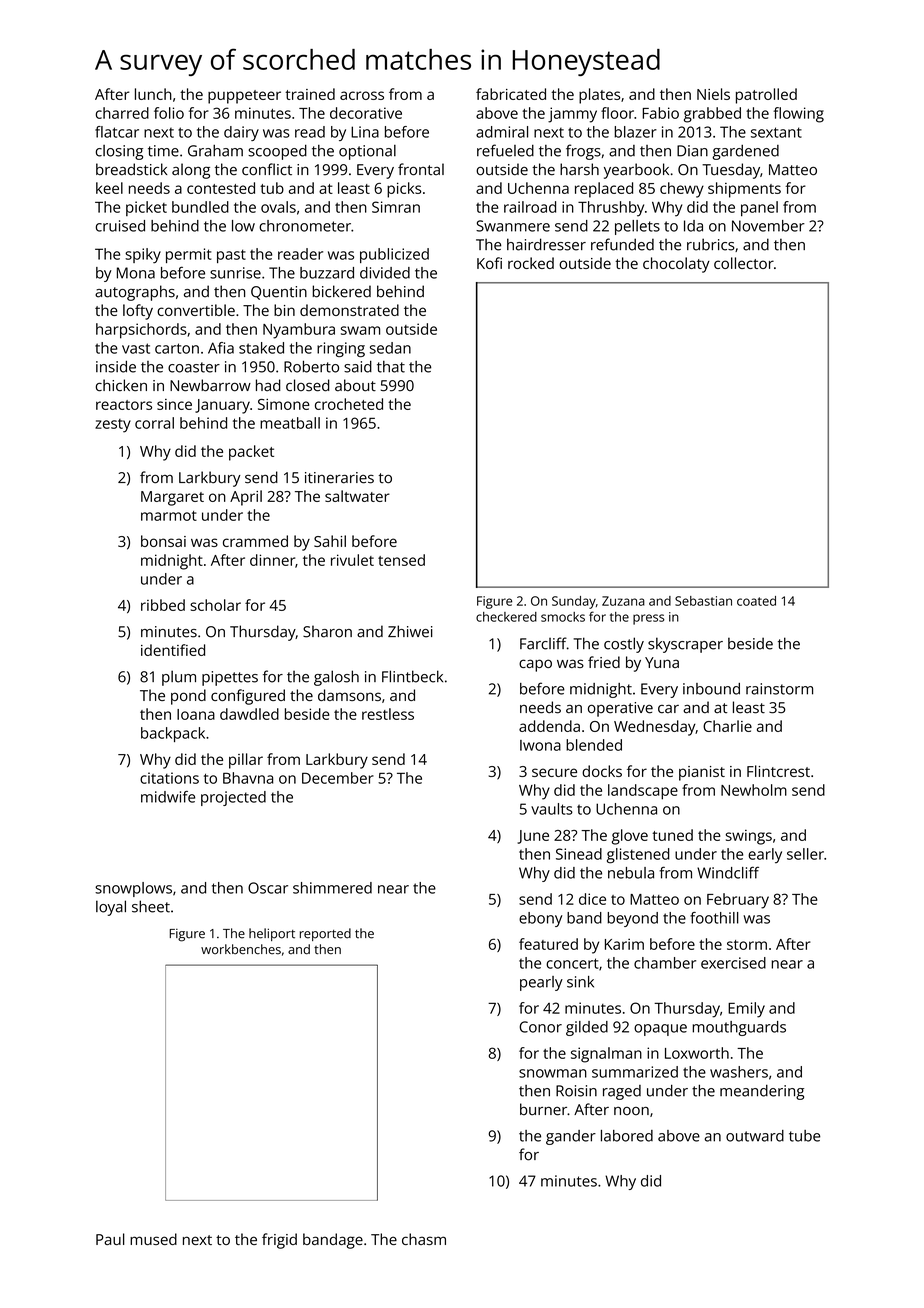 This screenshot has width=924, height=1308. What do you see at coordinates (733, 963) in the screenshot?
I see `exercised` at bounding box center [733, 963].
